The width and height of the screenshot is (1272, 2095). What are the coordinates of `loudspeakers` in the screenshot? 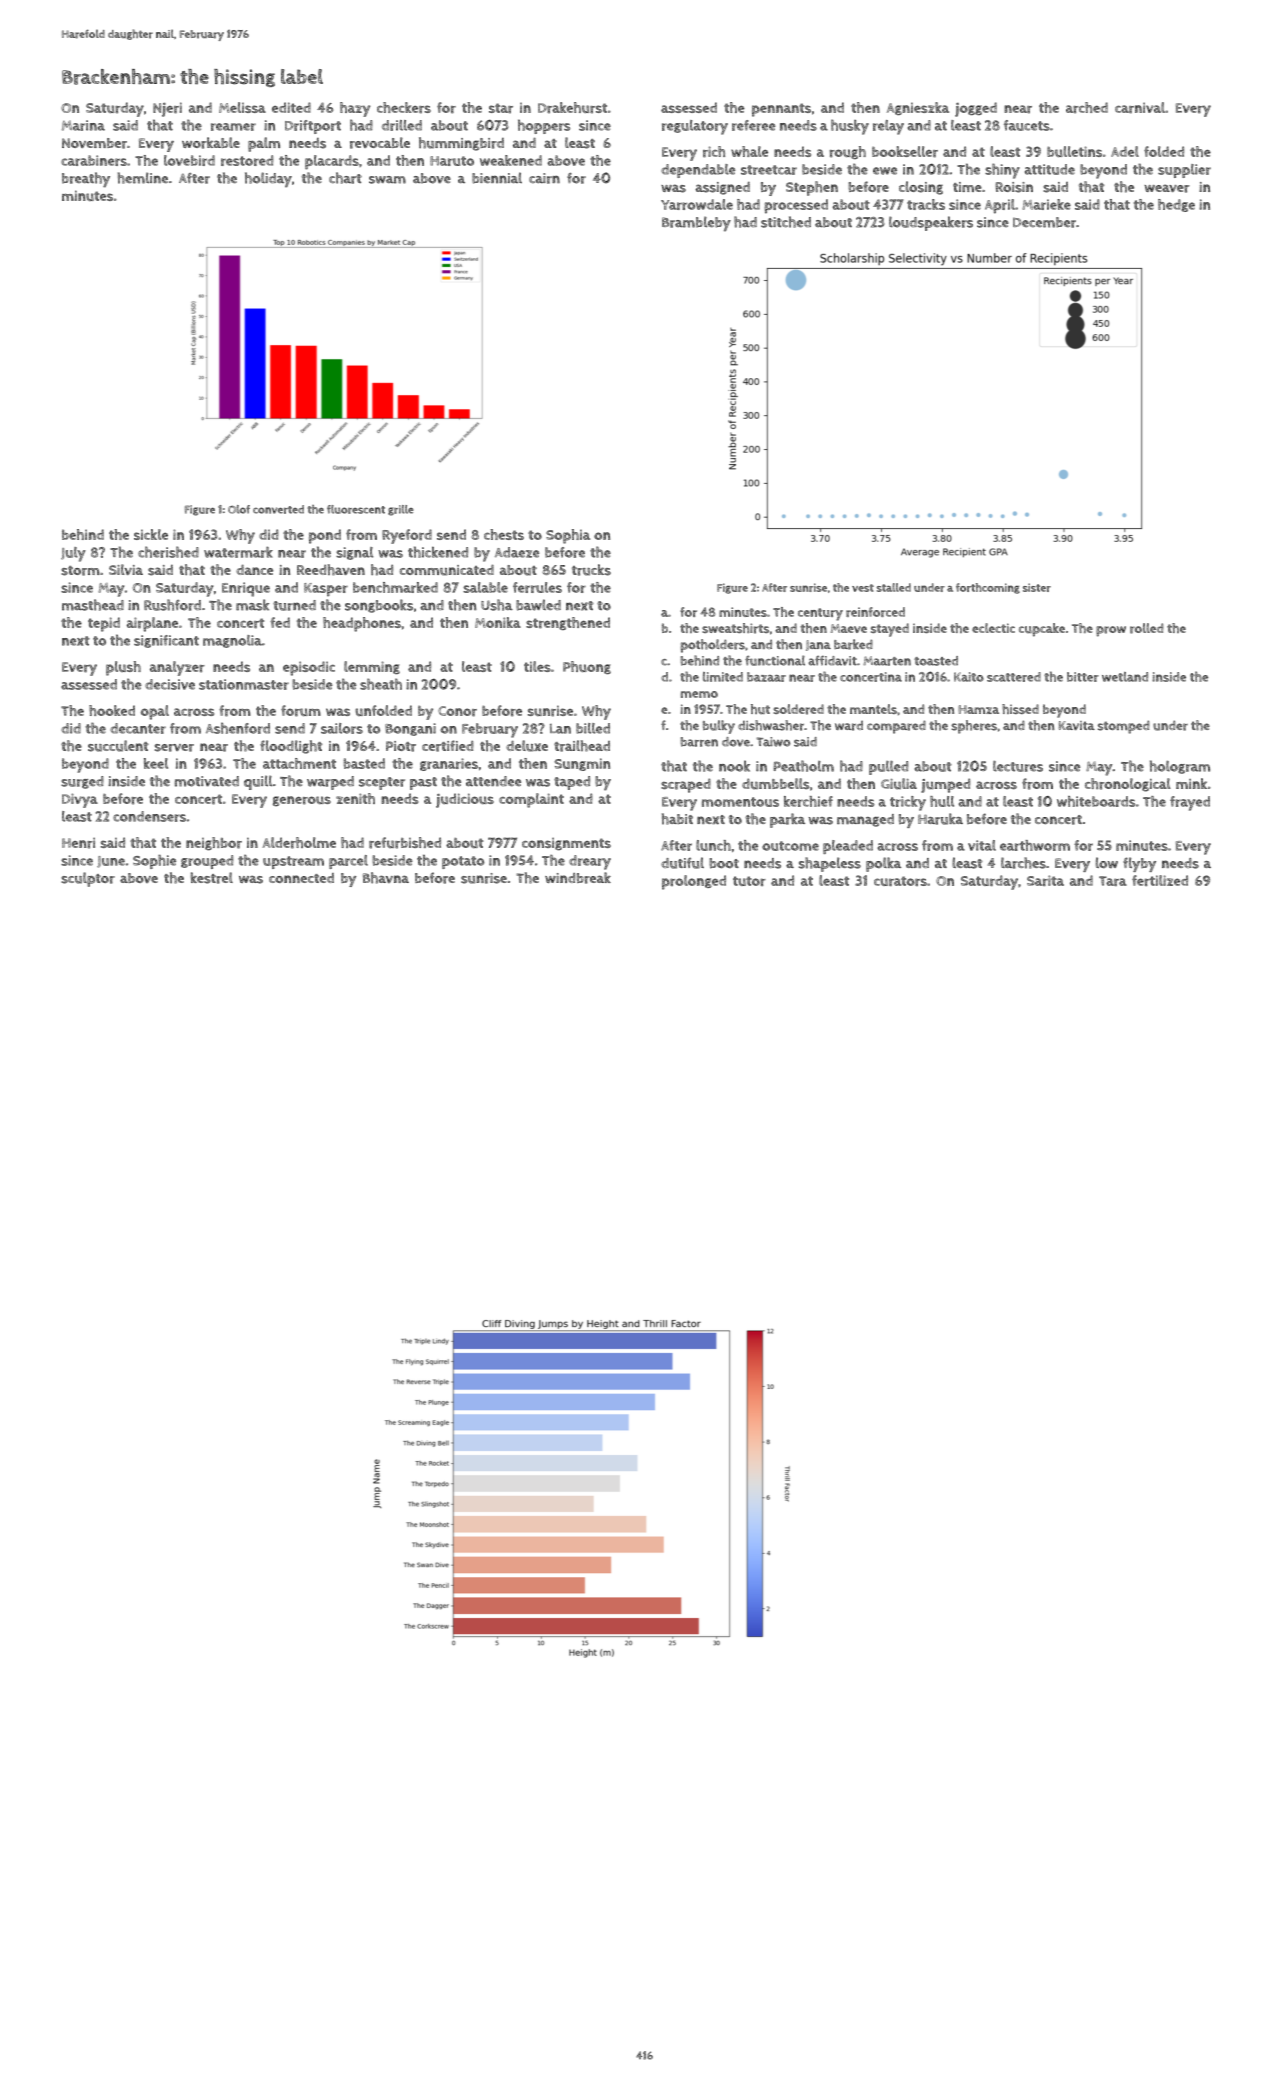 It's located at (931, 223).
